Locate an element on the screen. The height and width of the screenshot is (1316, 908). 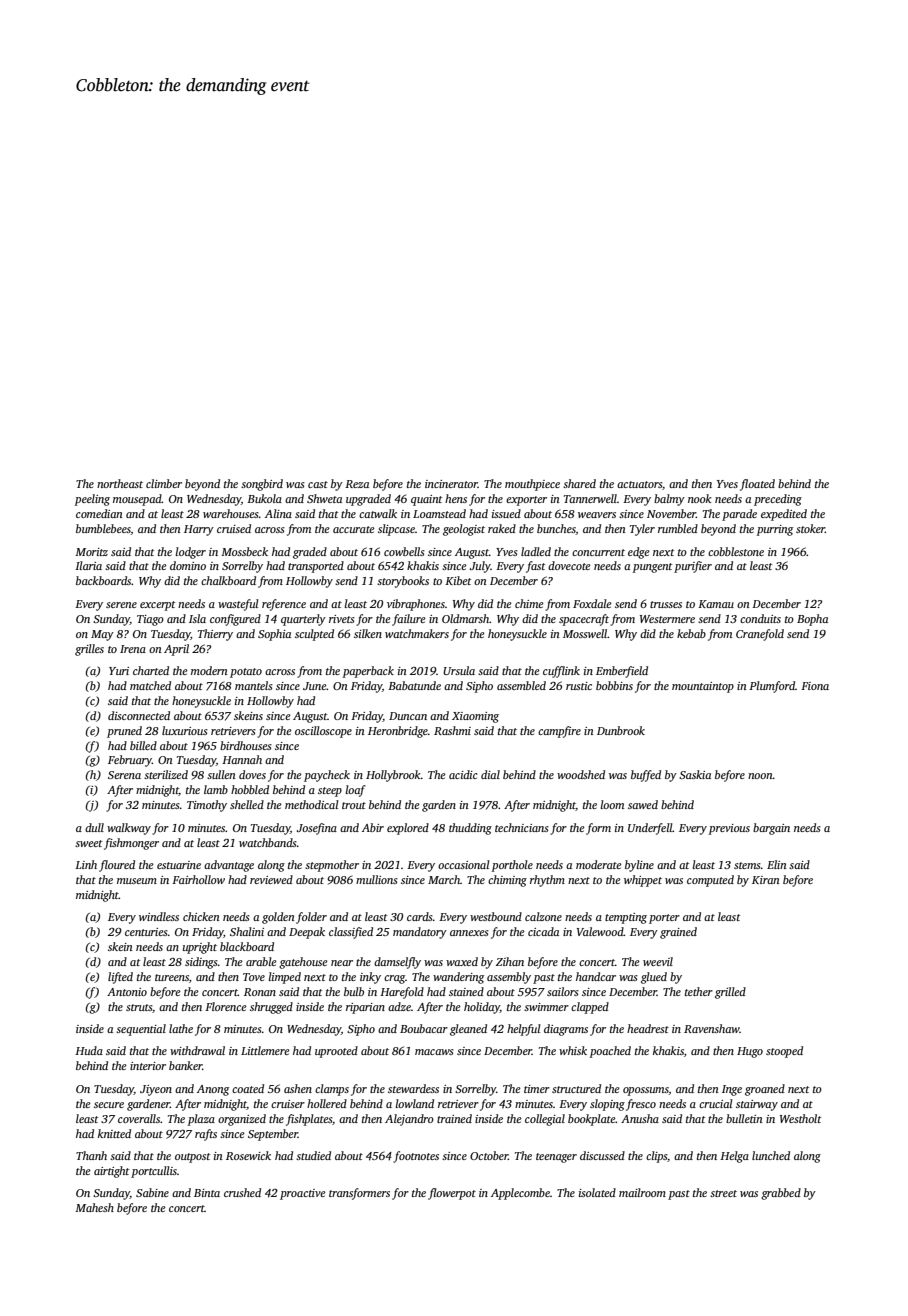
accurate is located at coordinates (354, 529).
